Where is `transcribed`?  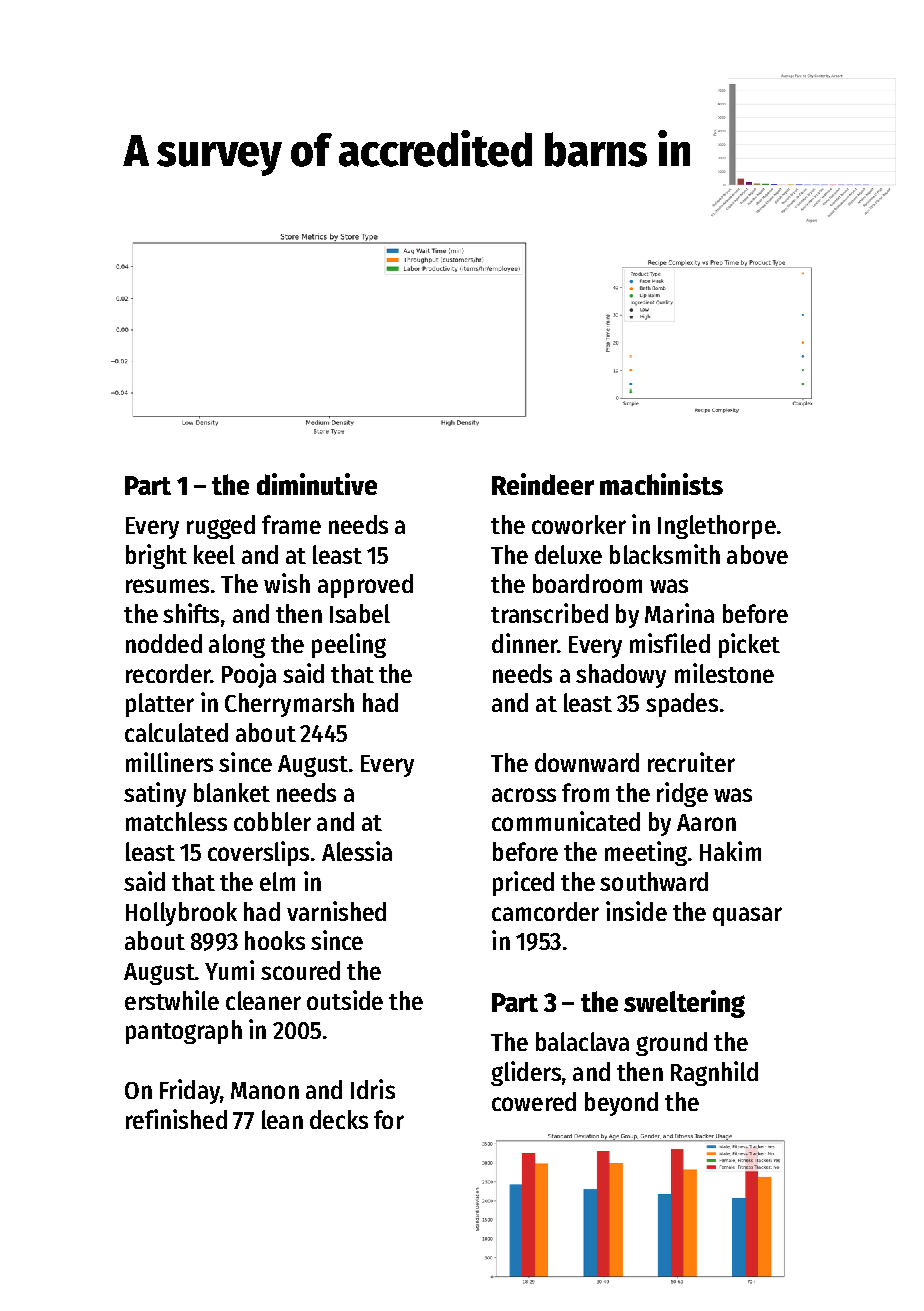
transcribed is located at coordinates (549, 613).
